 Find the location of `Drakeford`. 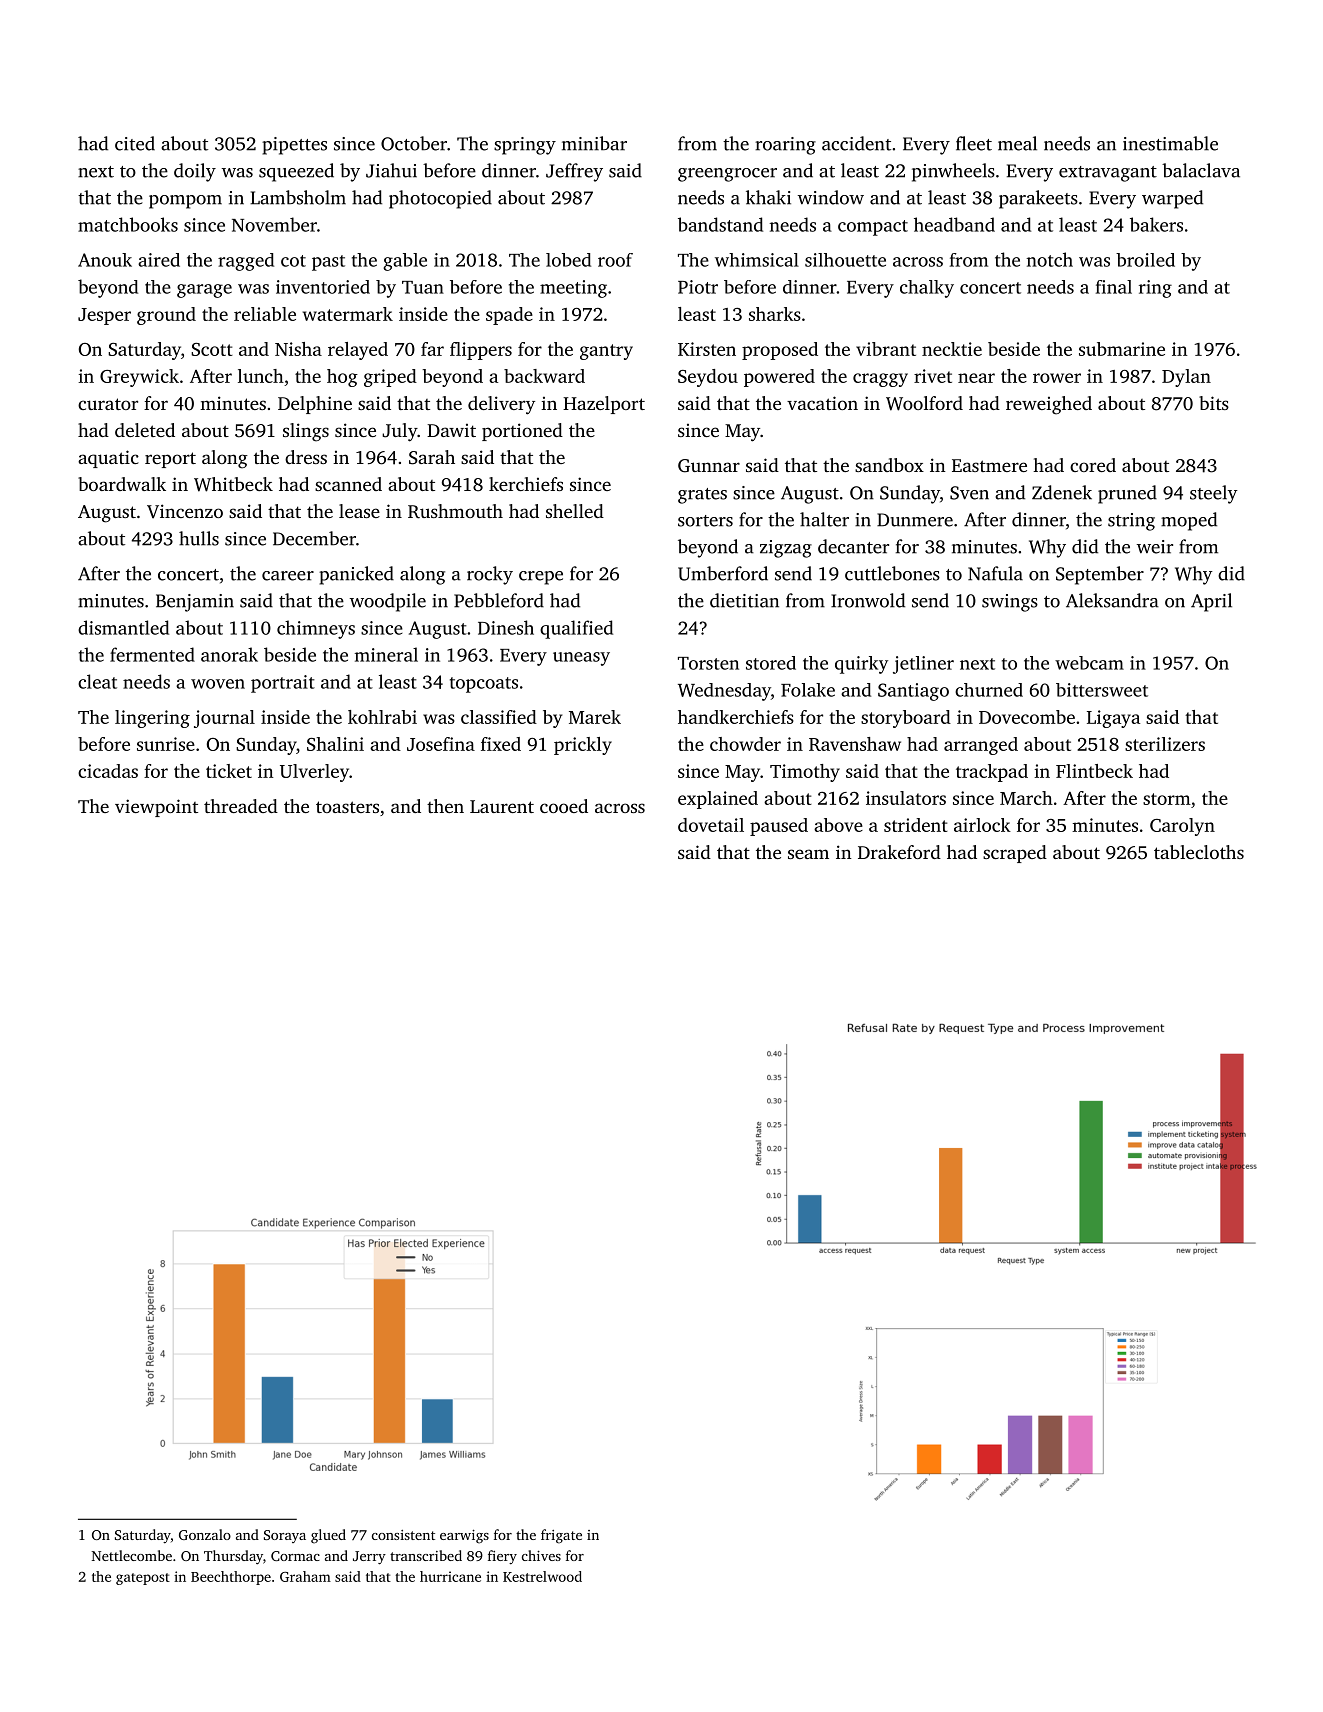

Drakeford is located at coordinates (899, 852).
